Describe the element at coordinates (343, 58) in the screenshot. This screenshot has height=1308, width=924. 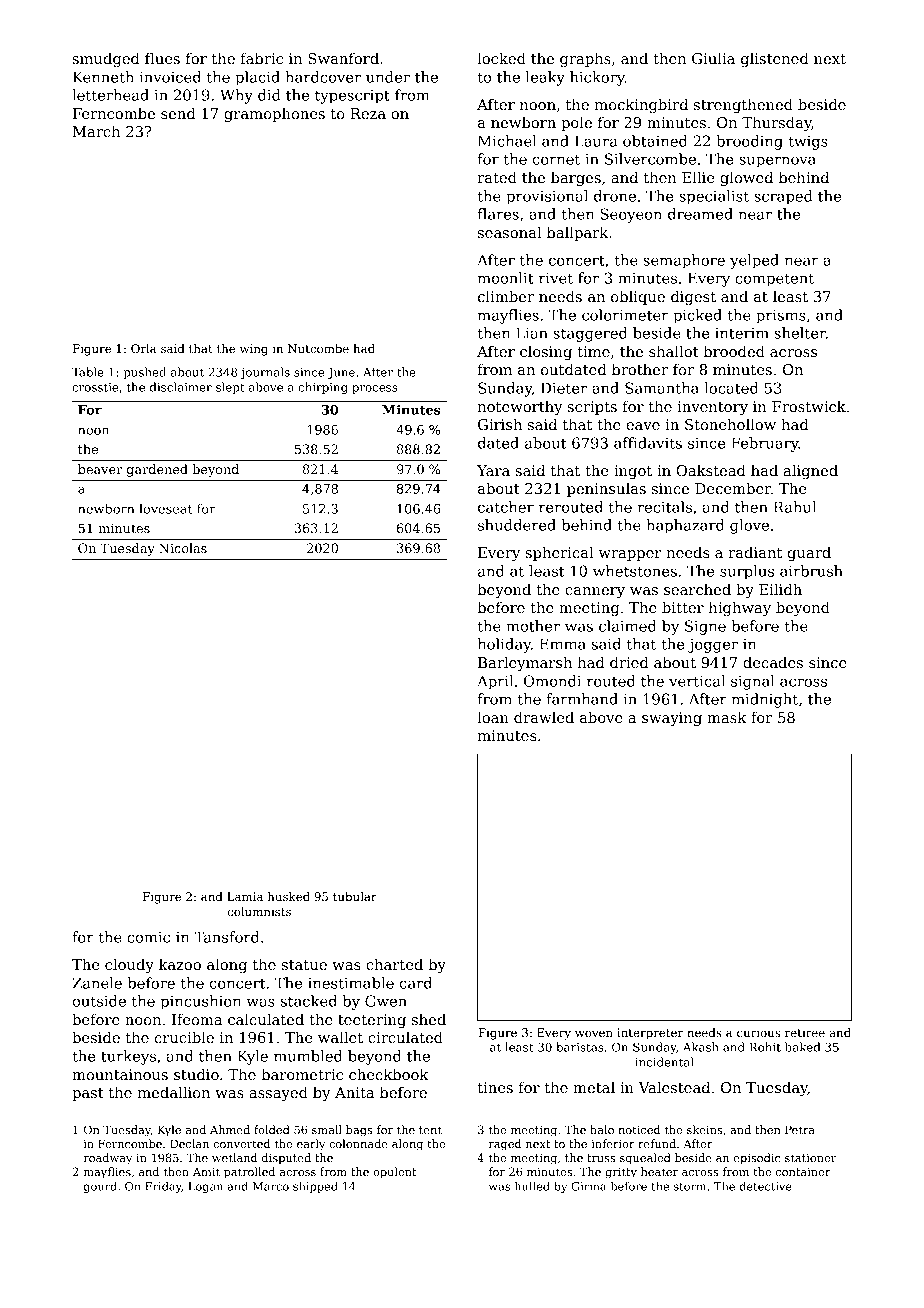
I see `Swanford` at that location.
